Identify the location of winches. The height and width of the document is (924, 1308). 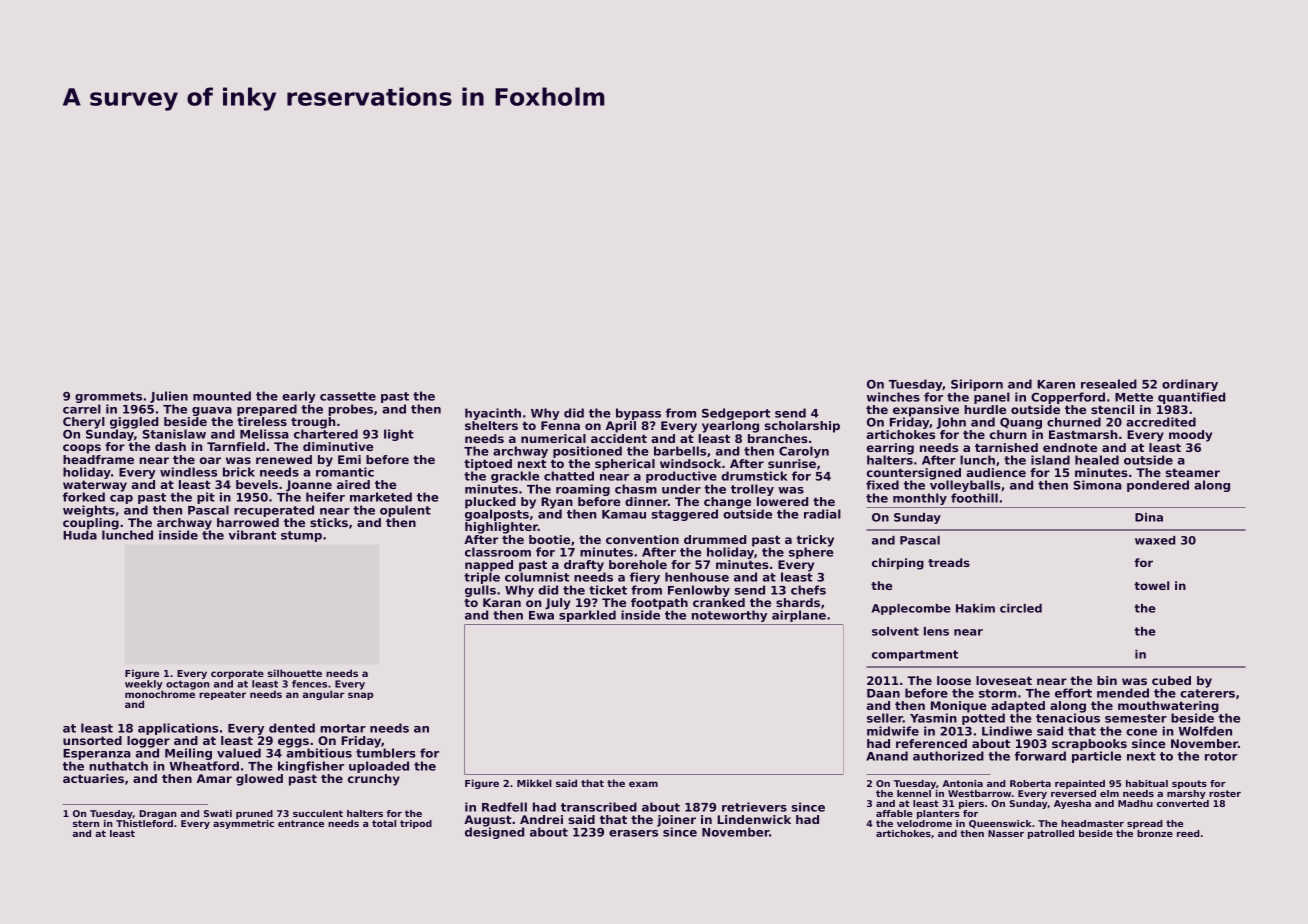
(893, 397).
